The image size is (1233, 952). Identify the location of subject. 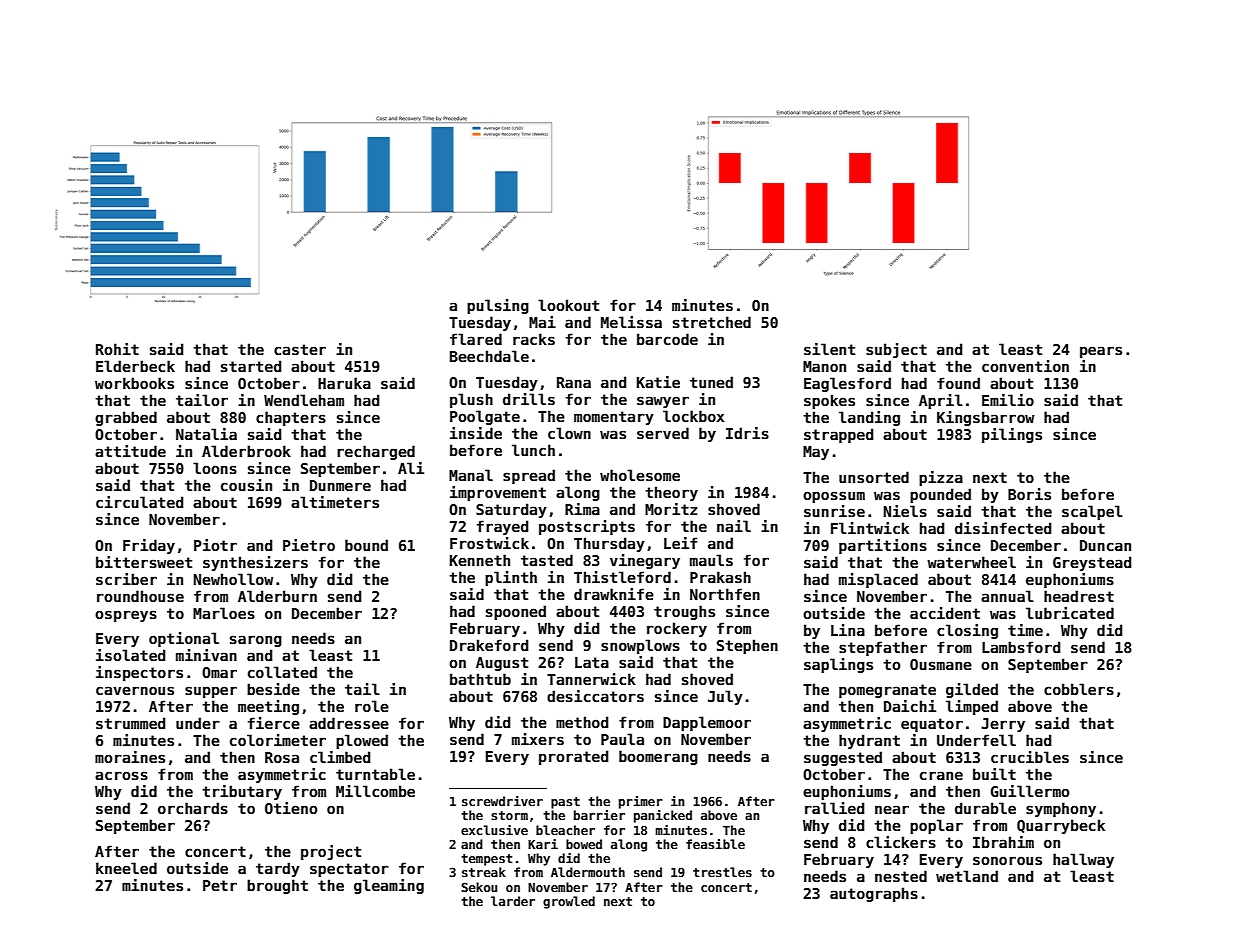
(896, 350).
